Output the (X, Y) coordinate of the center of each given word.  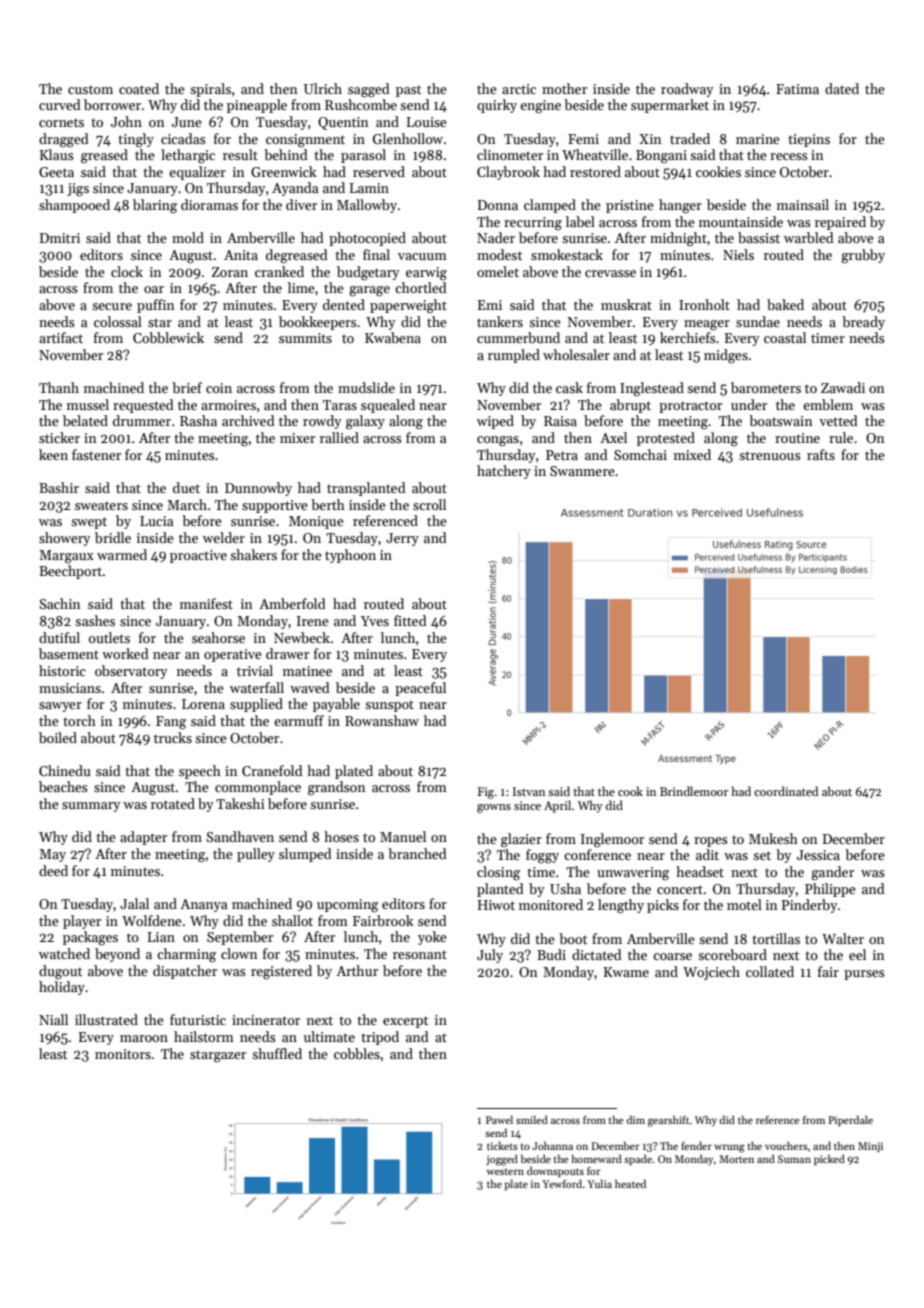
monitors (123, 1054)
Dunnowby (258, 489)
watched (64, 953)
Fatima (797, 89)
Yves (375, 621)
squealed (388, 406)
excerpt (405, 1022)
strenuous (770, 455)
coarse (672, 956)
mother (564, 88)
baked (785, 304)
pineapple (257, 106)
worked (125, 653)
